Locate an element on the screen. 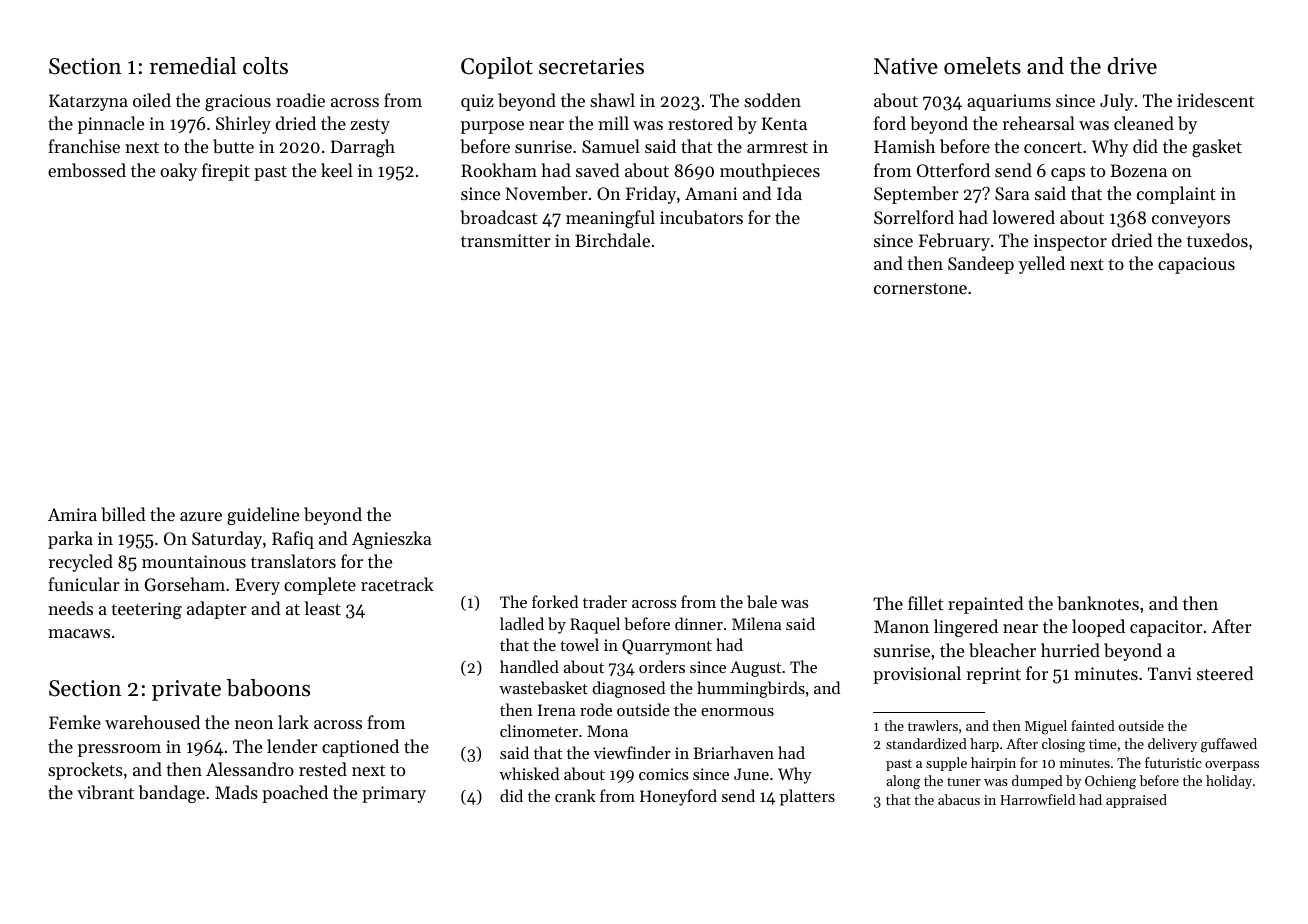 Image resolution: width=1308 pixels, height=924 pixels. secretaries is located at coordinates (591, 66).
